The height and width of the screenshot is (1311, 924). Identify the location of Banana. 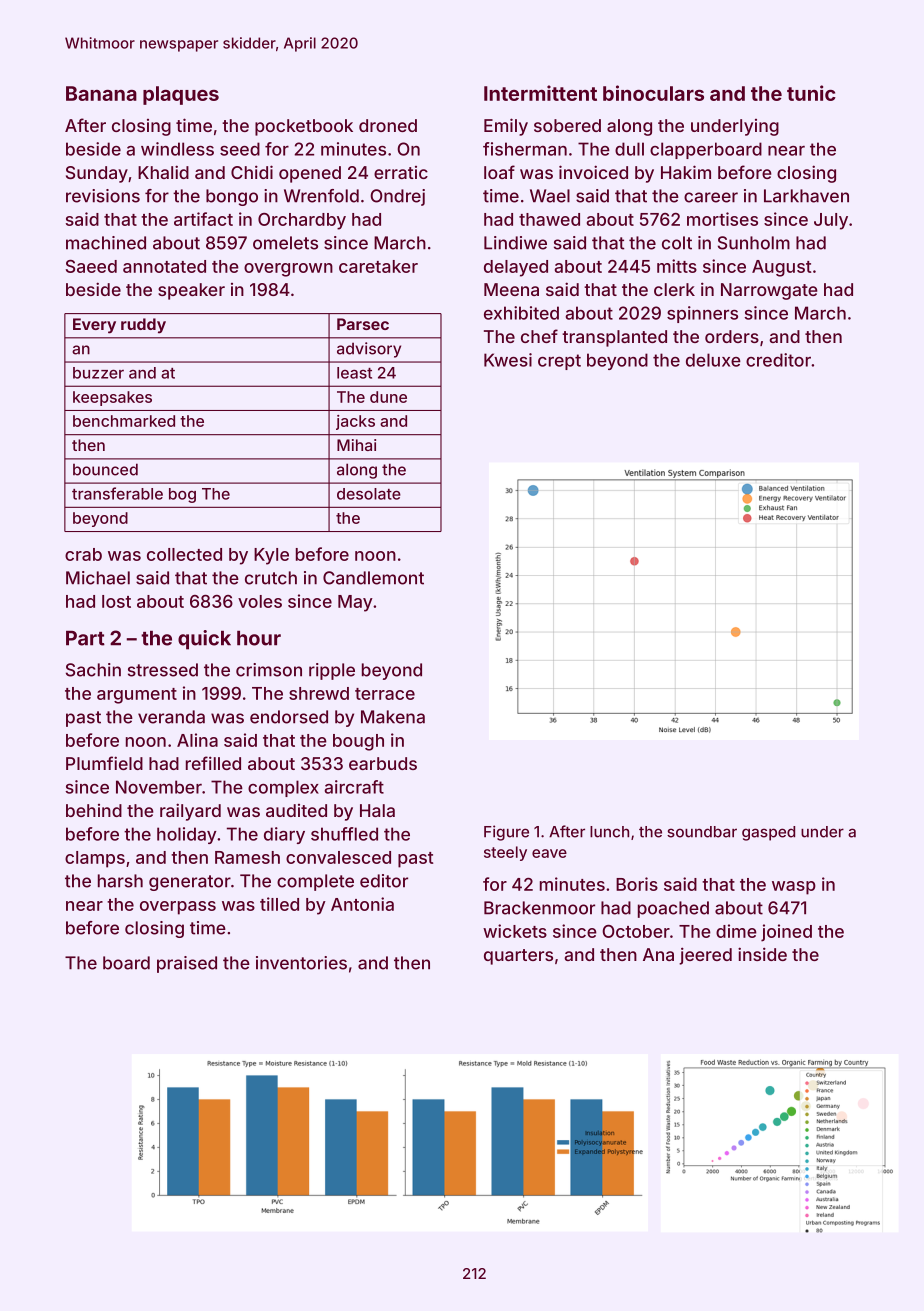
(101, 93).
